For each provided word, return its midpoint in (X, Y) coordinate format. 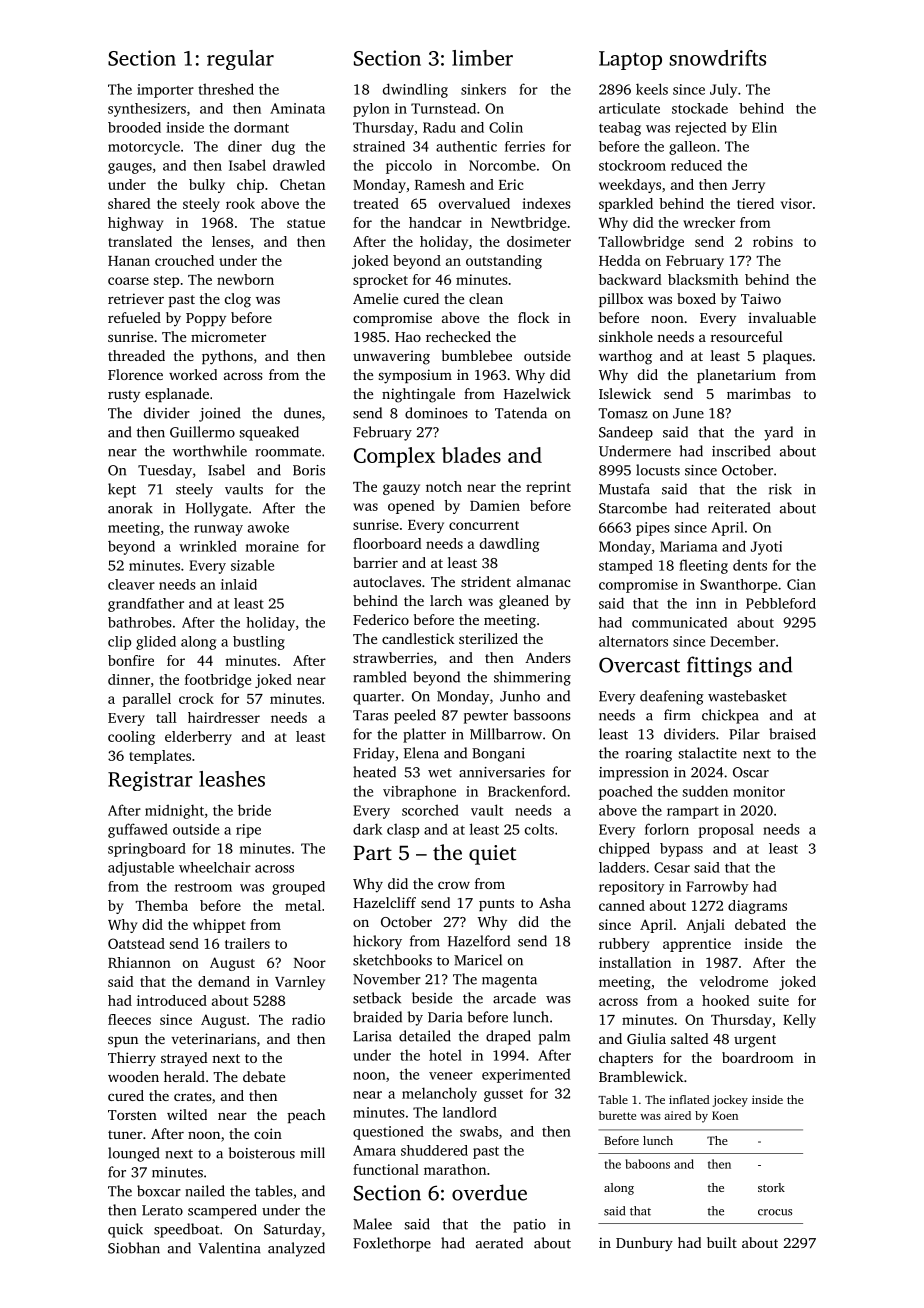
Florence (135, 374)
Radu (439, 127)
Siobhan (134, 1248)
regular (240, 60)
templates (160, 757)
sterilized (488, 638)
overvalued (474, 203)
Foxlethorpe (392, 1244)
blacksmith (703, 279)
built (722, 1242)
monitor (759, 791)
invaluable (782, 317)
